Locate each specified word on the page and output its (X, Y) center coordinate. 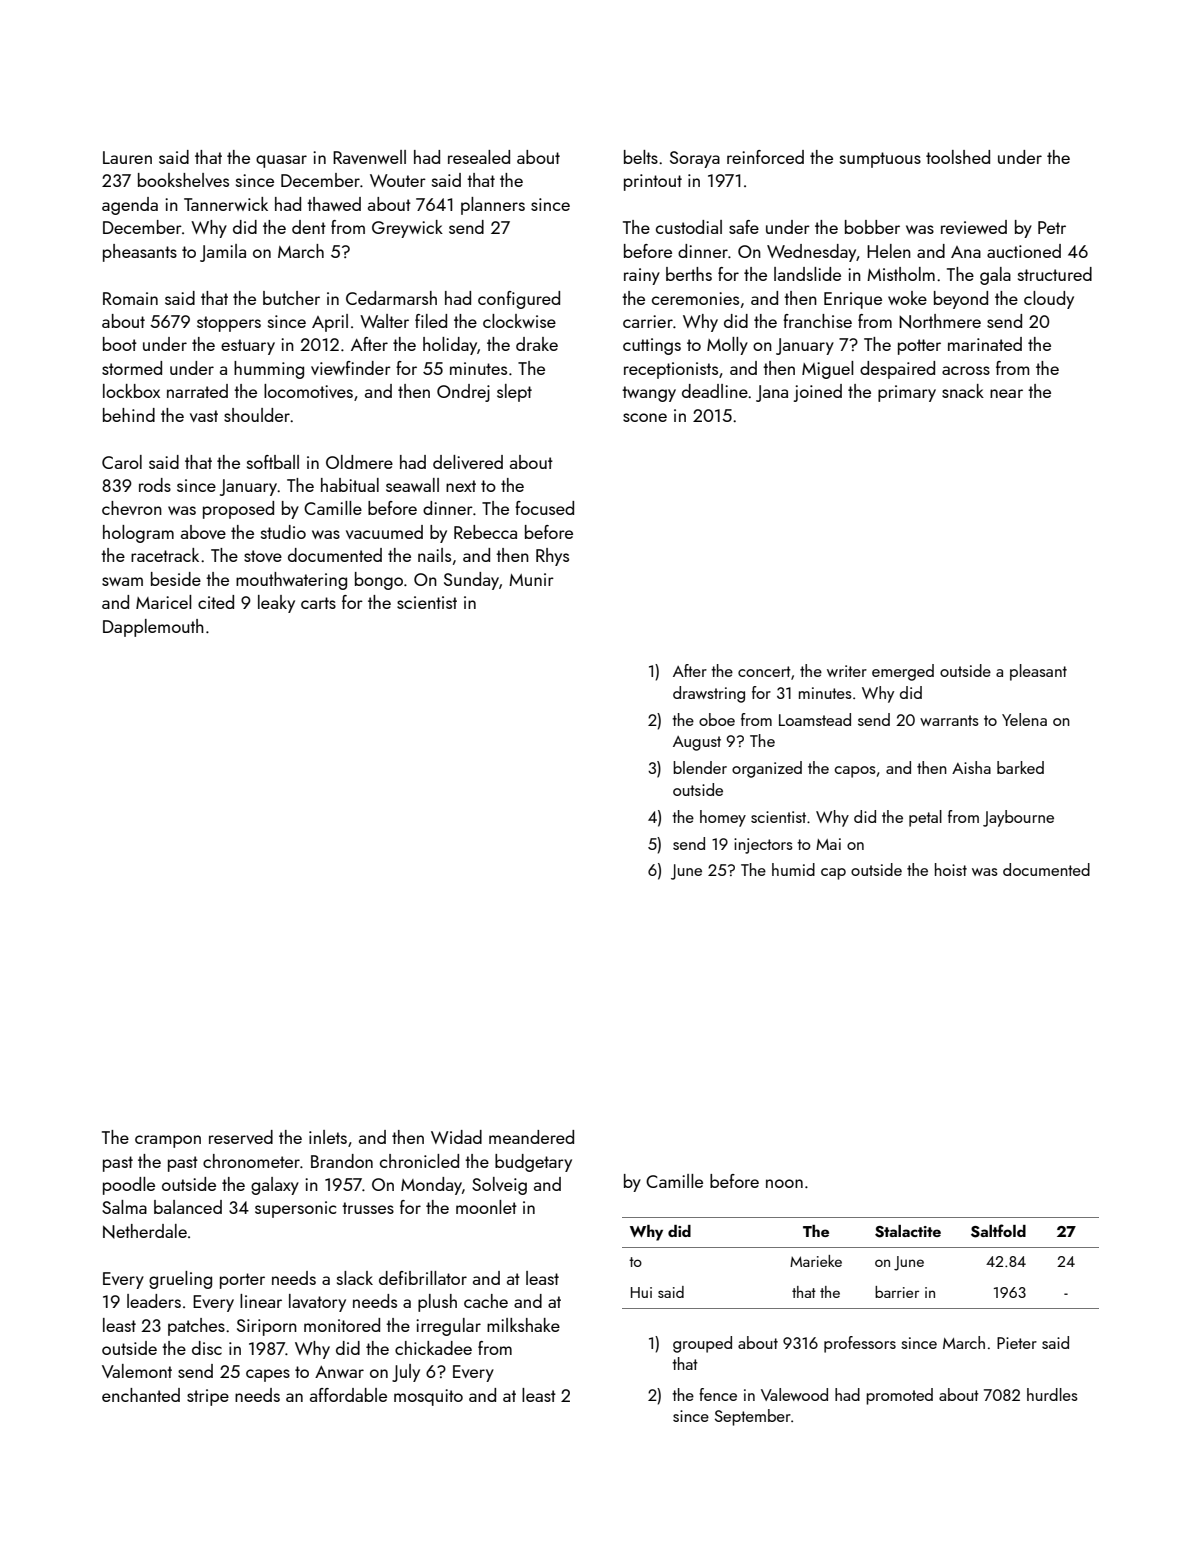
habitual (350, 485)
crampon (168, 1141)
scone (645, 417)
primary (907, 393)
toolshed (958, 157)
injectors (763, 846)
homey (723, 818)
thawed (334, 204)
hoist (951, 869)
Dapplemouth (153, 628)
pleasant (1038, 672)
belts (641, 157)
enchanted (141, 1395)
